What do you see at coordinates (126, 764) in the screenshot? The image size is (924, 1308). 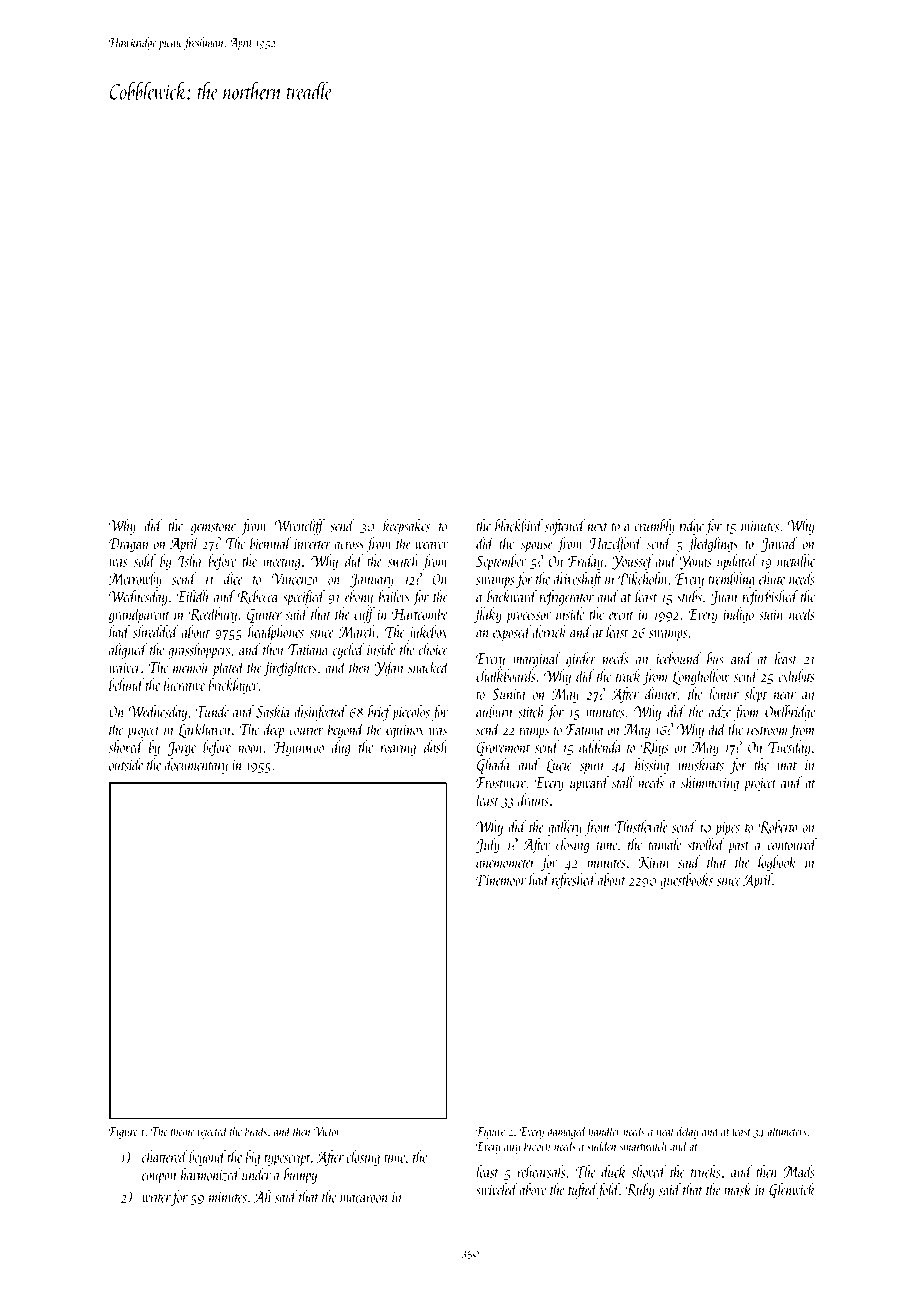 I see `outside` at bounding box center [126, 764].
